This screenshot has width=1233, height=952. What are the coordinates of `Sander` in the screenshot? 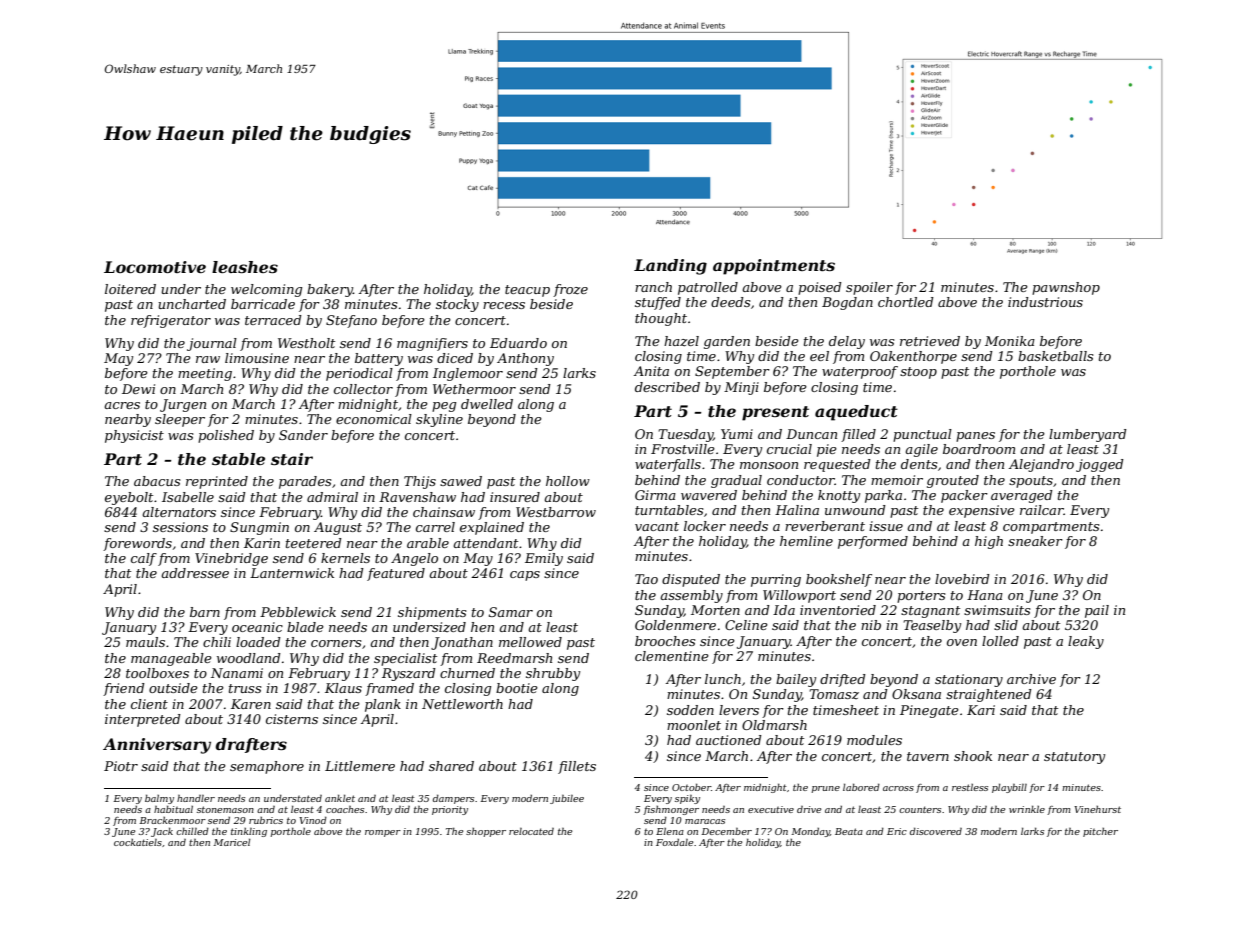 It's located at (303, 435).
